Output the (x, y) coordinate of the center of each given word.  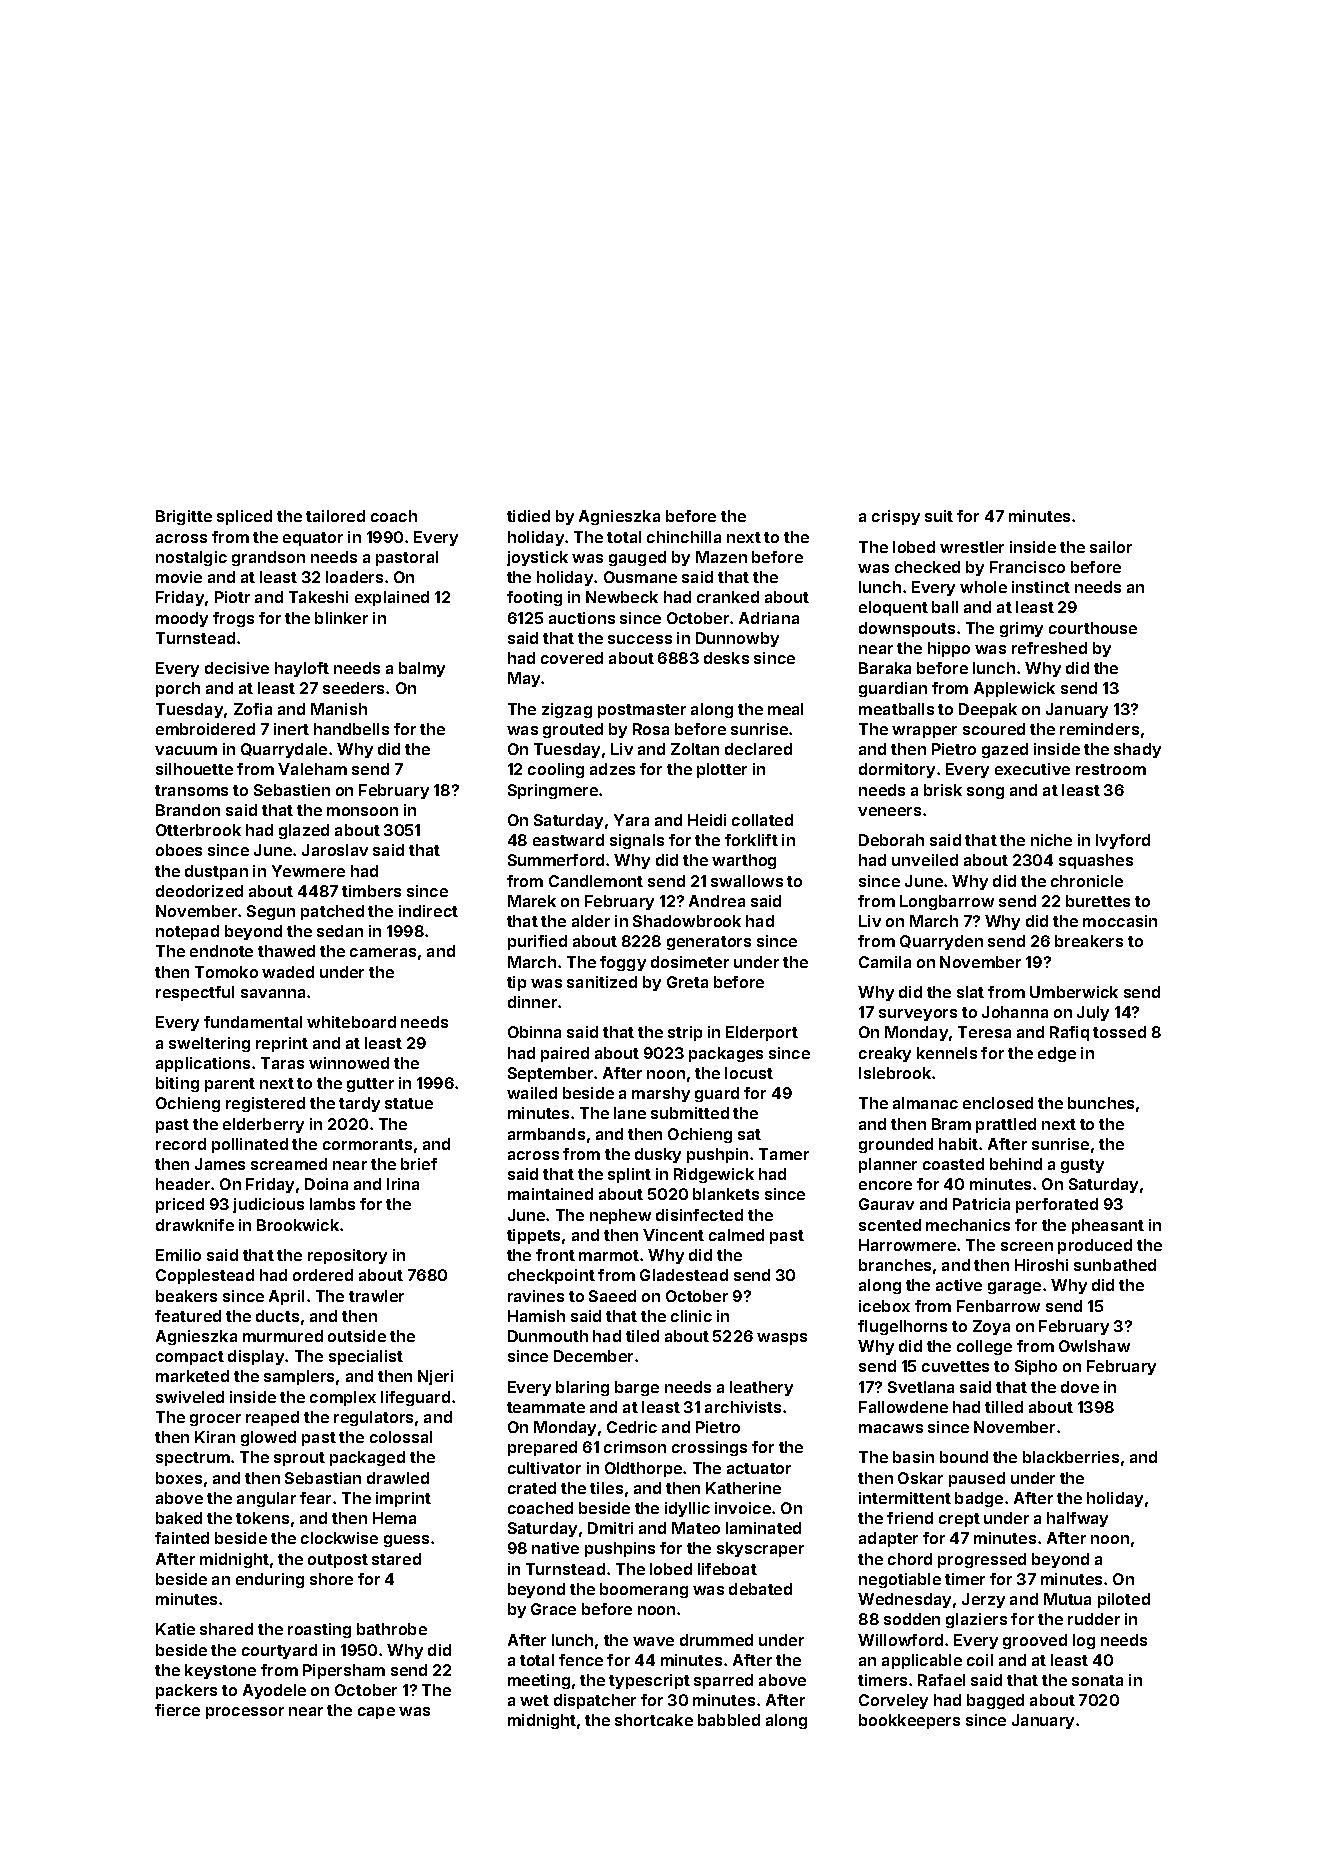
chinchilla (684, 537)
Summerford (556, 860)
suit (939, 516)
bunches (1101, 1103)
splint (629, 1175)
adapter (888, 1539)
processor (245, 1713)
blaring (582, 1388)
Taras (282, 1063)
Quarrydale (284, 750)
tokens (262, 1518)
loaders (354, 577)
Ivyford (1123, 841)
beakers (186, 1296)
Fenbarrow (998, 1306)
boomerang (644, 1590)
